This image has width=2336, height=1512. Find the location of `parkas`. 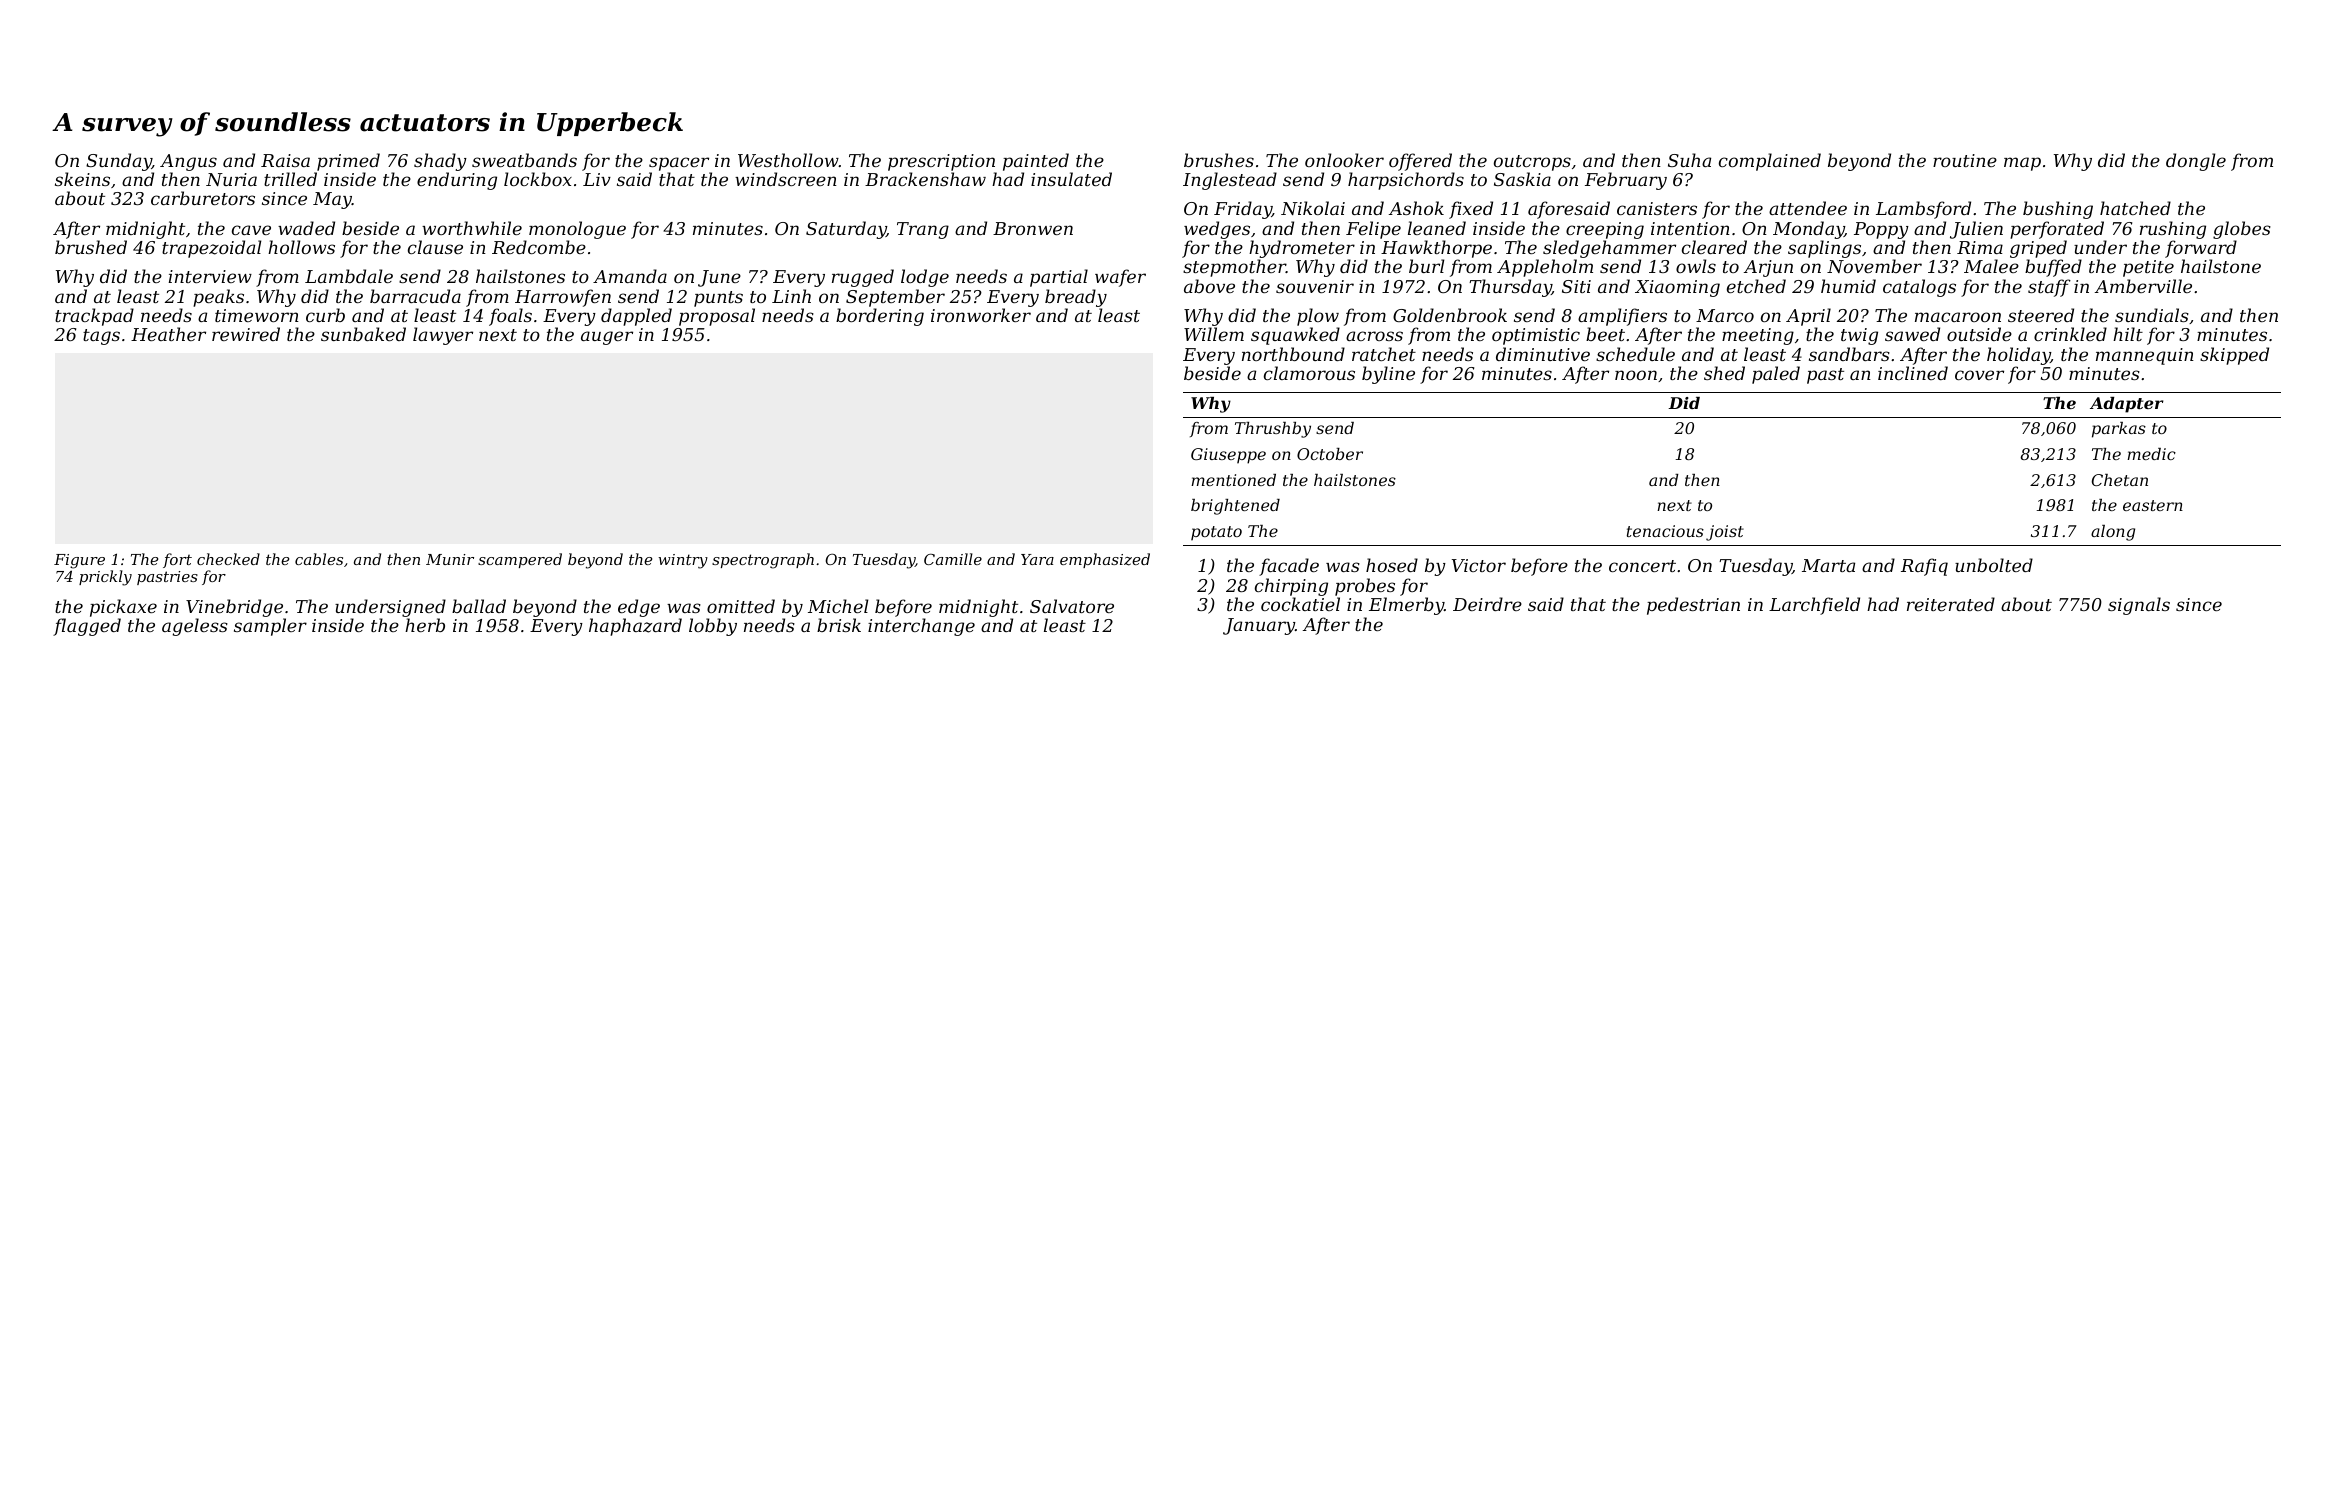

parkas is located at coordinates (2119, 430).
